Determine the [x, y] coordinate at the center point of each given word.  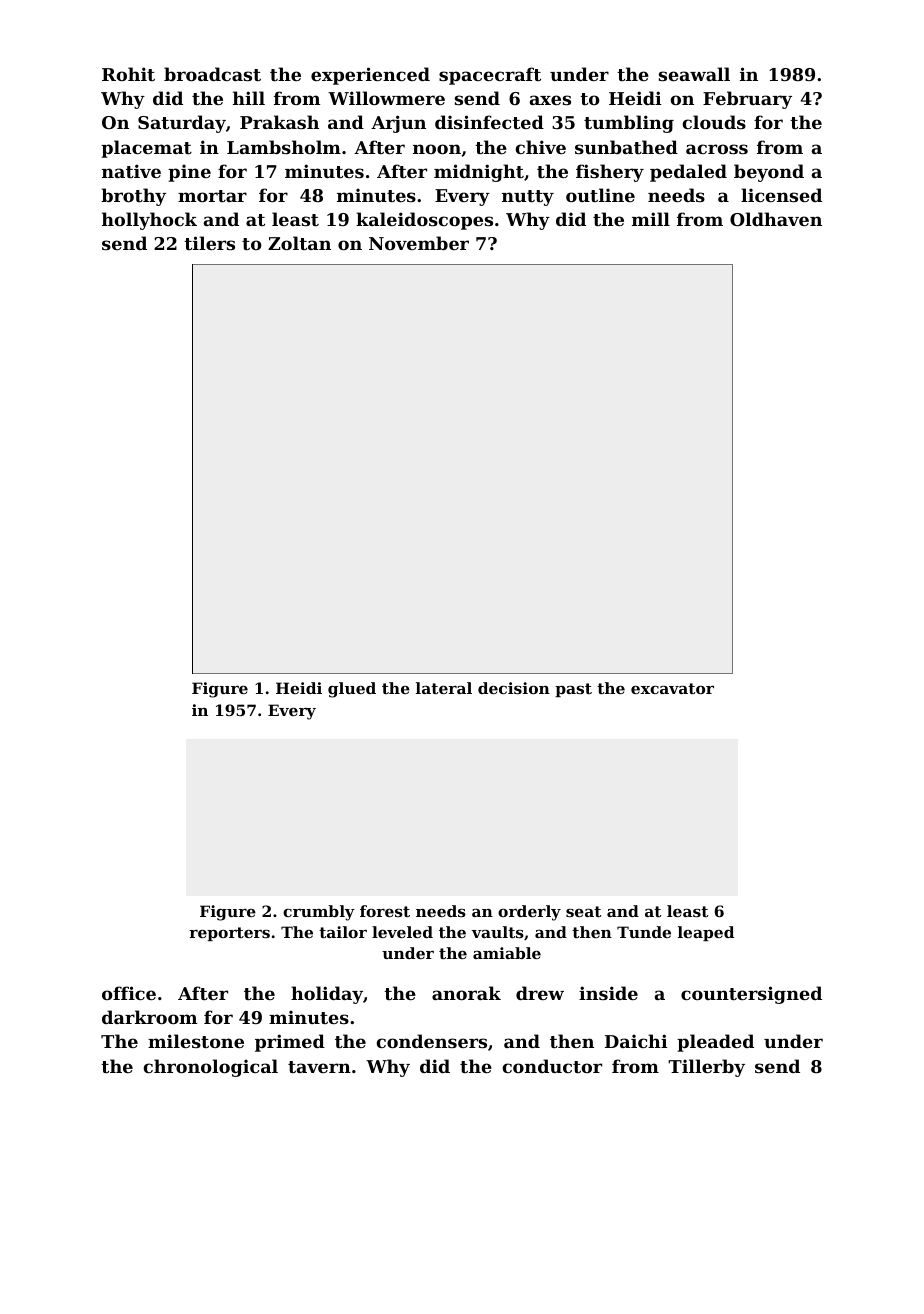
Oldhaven [776, 219]
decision [514, 688]
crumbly [319, 913]
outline [600, 195]
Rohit [128, 74]
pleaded [715, 1043]
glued [352, 690]
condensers [431, 1041]
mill [651, 219]
